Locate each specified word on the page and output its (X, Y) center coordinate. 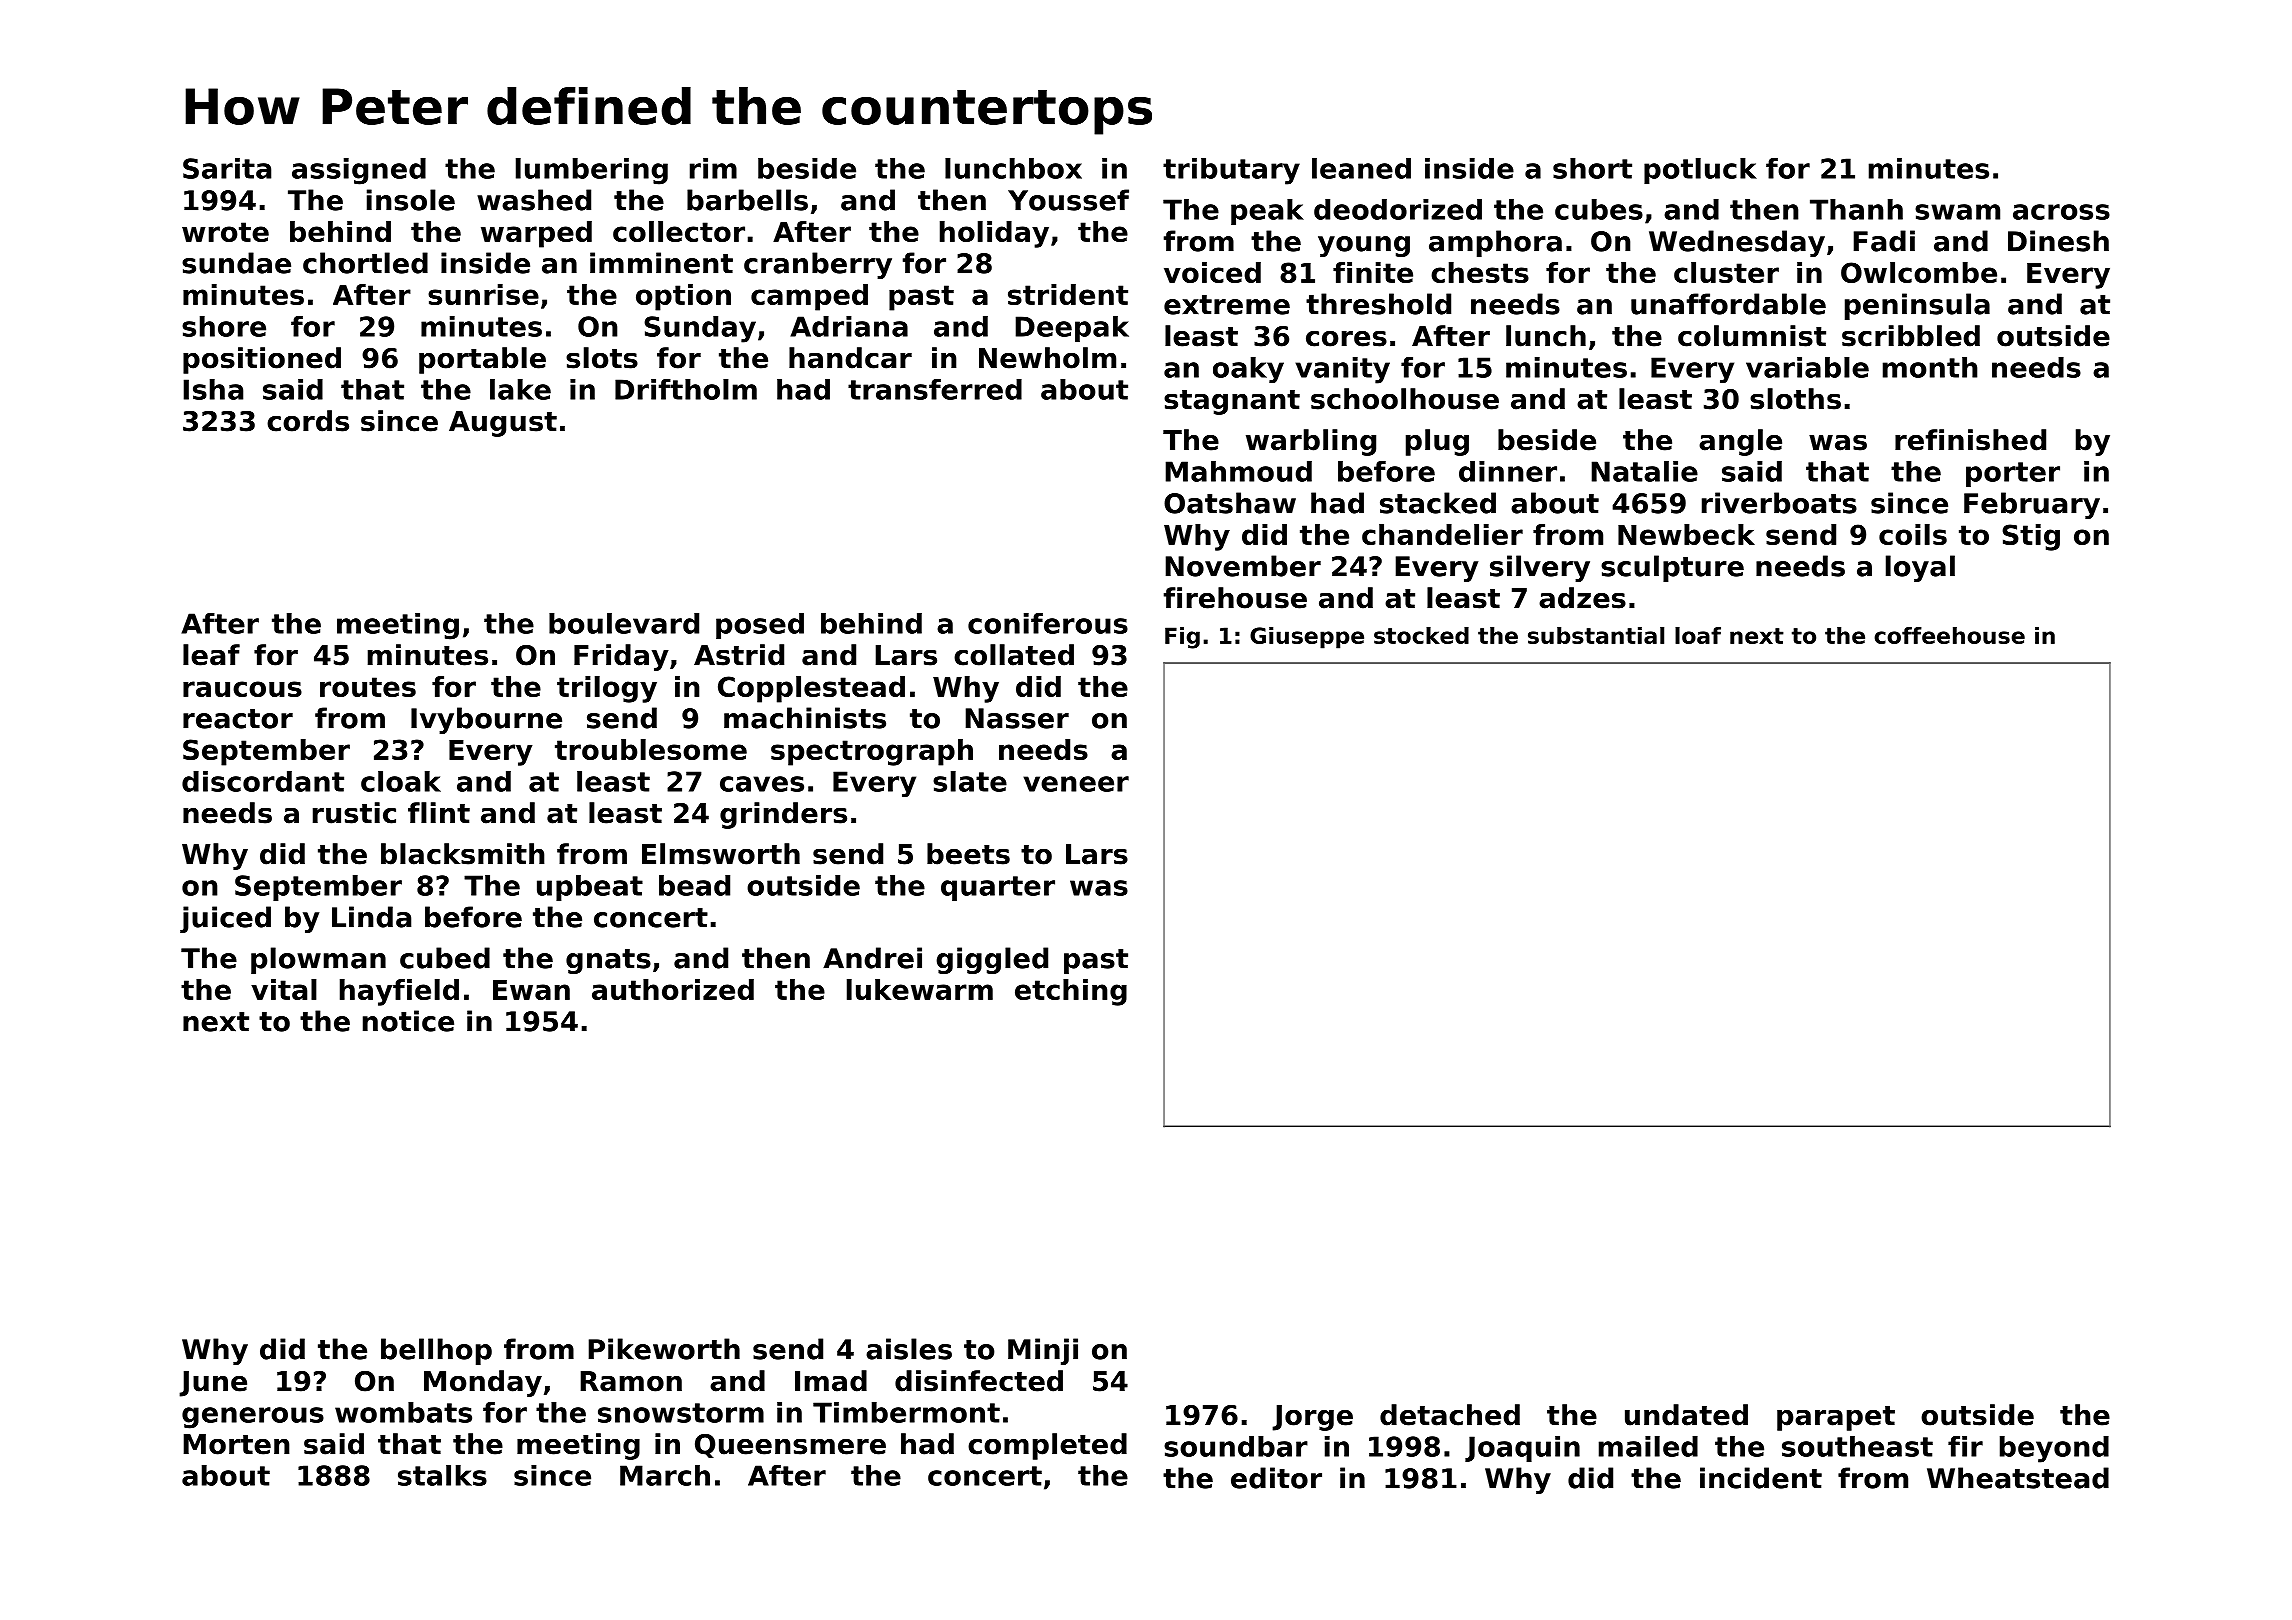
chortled (365, 263)
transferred (935, 389)
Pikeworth (664, 1349)
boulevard (624, 623)
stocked (1421, 635)
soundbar (1236, 1446)
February (2032, 505)
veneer (1076, 784)
